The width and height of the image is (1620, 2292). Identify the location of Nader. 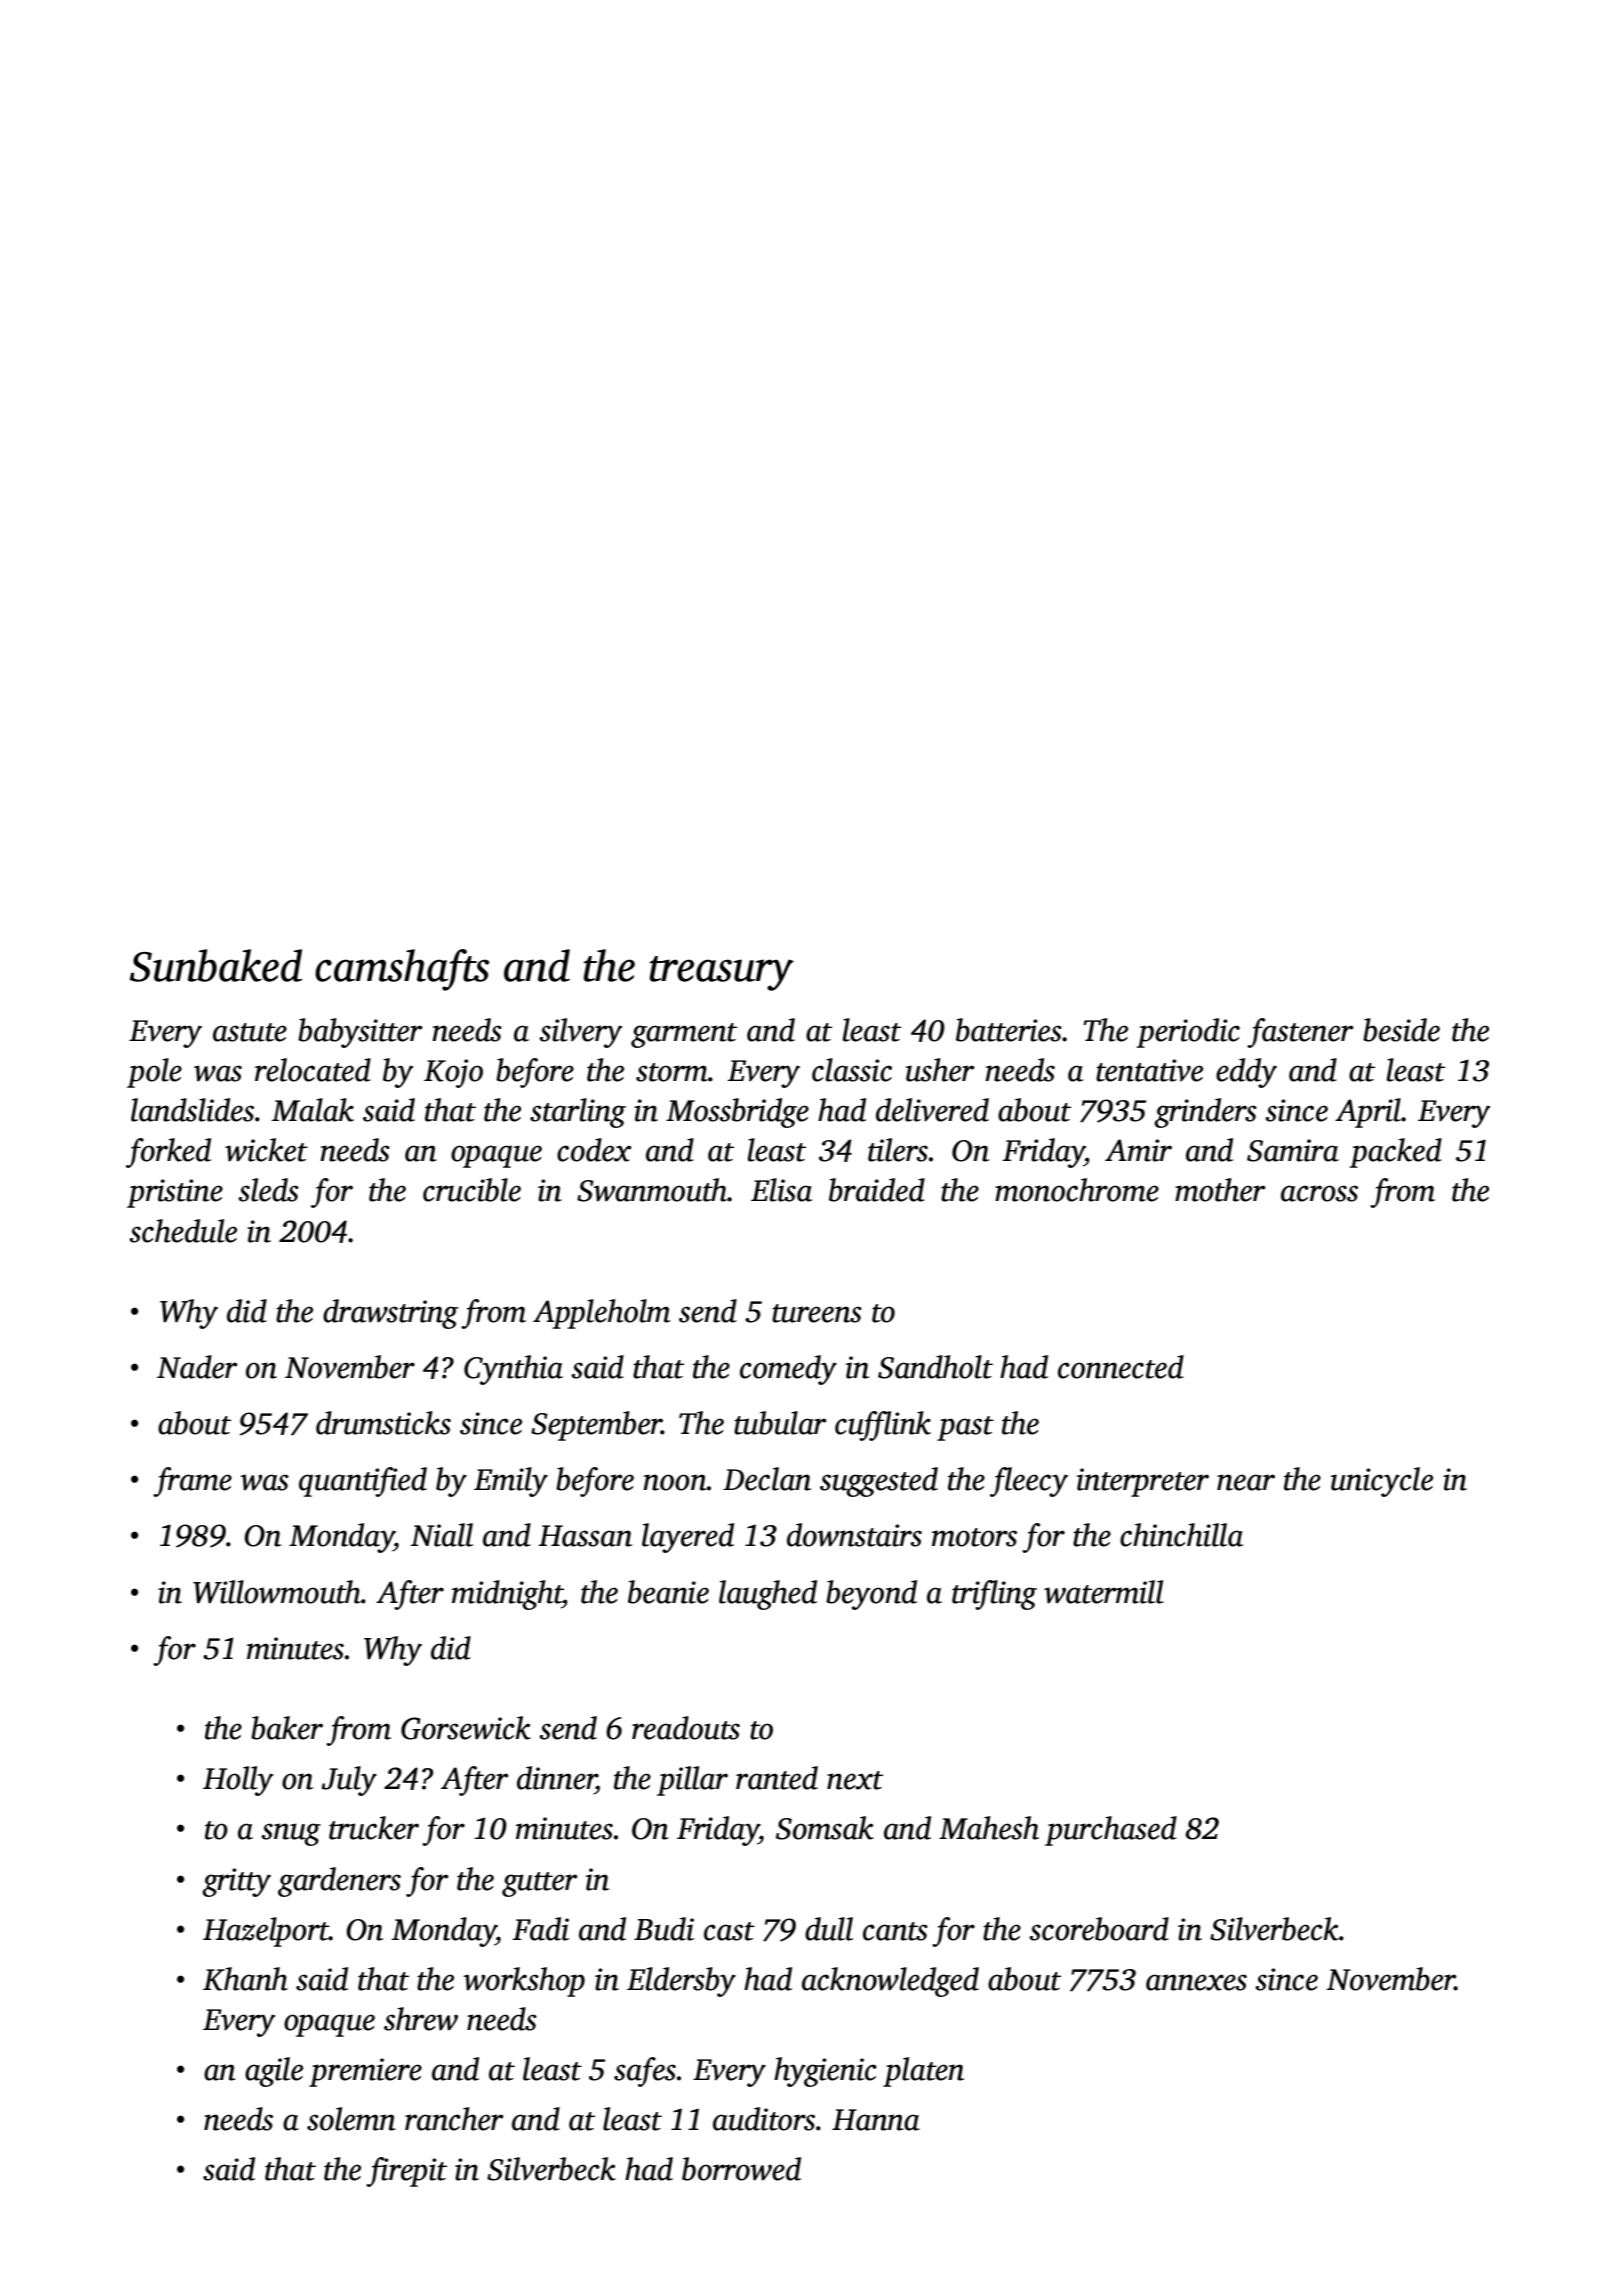
(197, 1367).
